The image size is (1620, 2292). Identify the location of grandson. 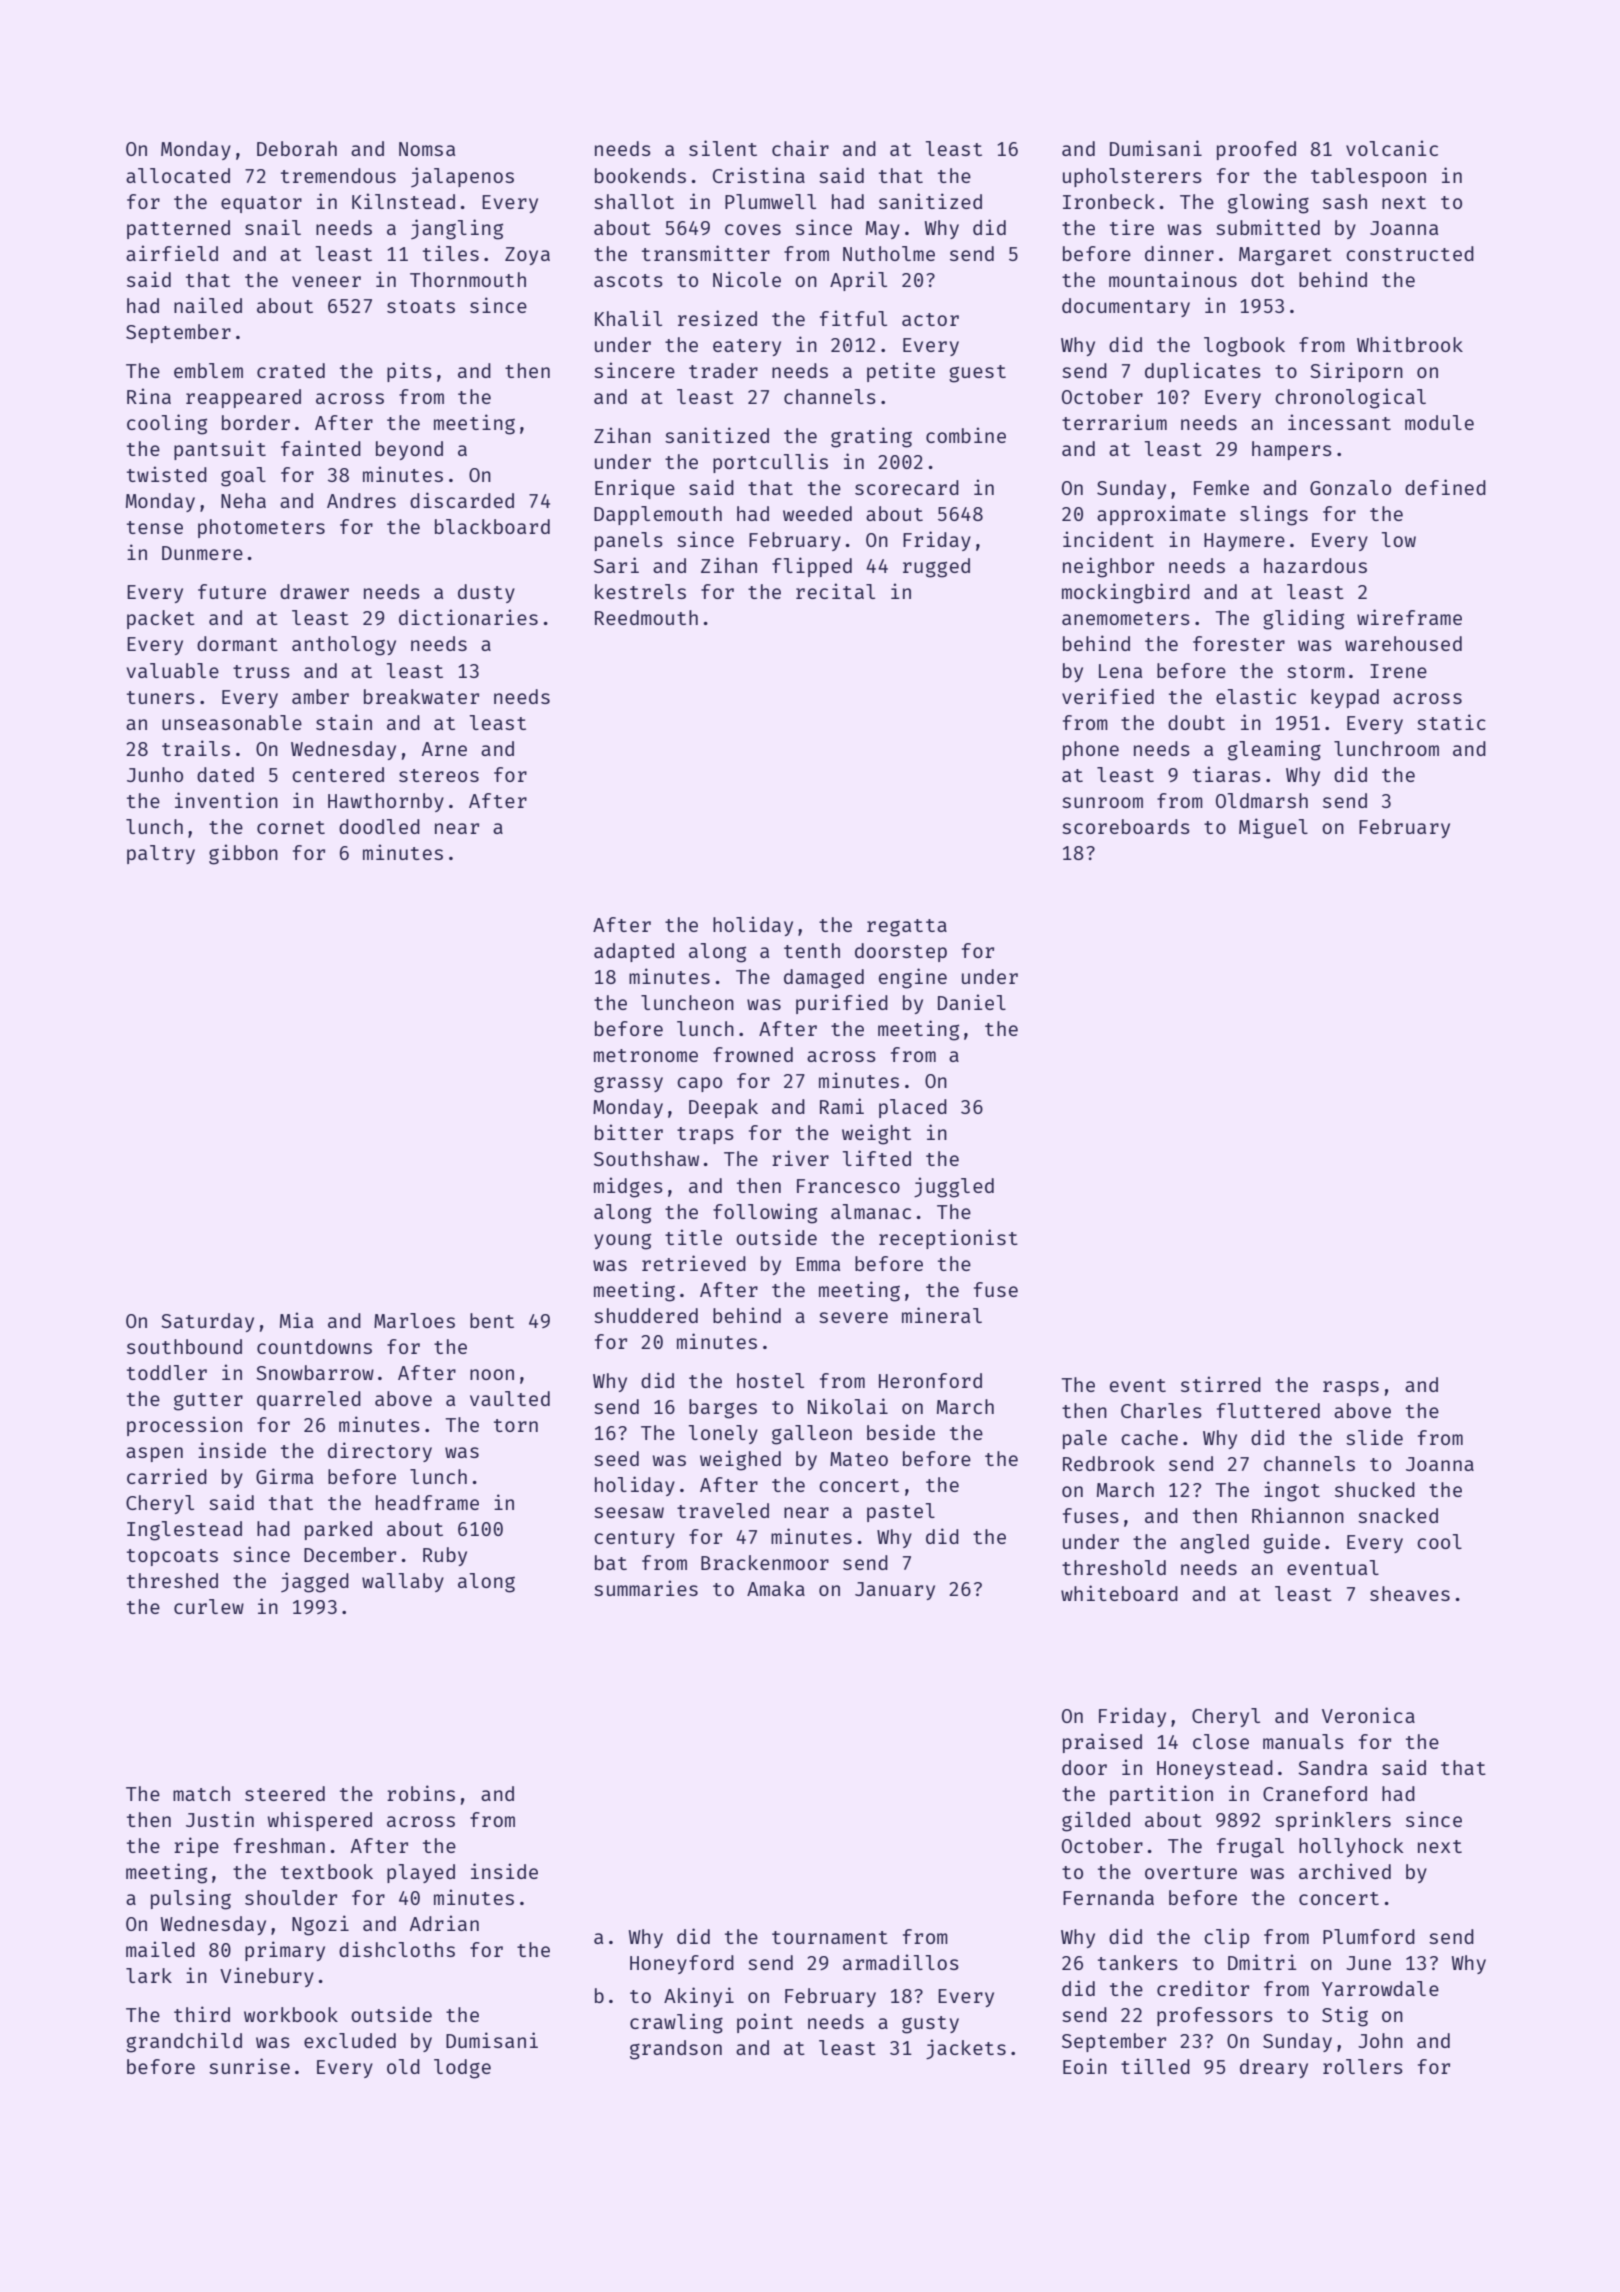
(676, 2050).
